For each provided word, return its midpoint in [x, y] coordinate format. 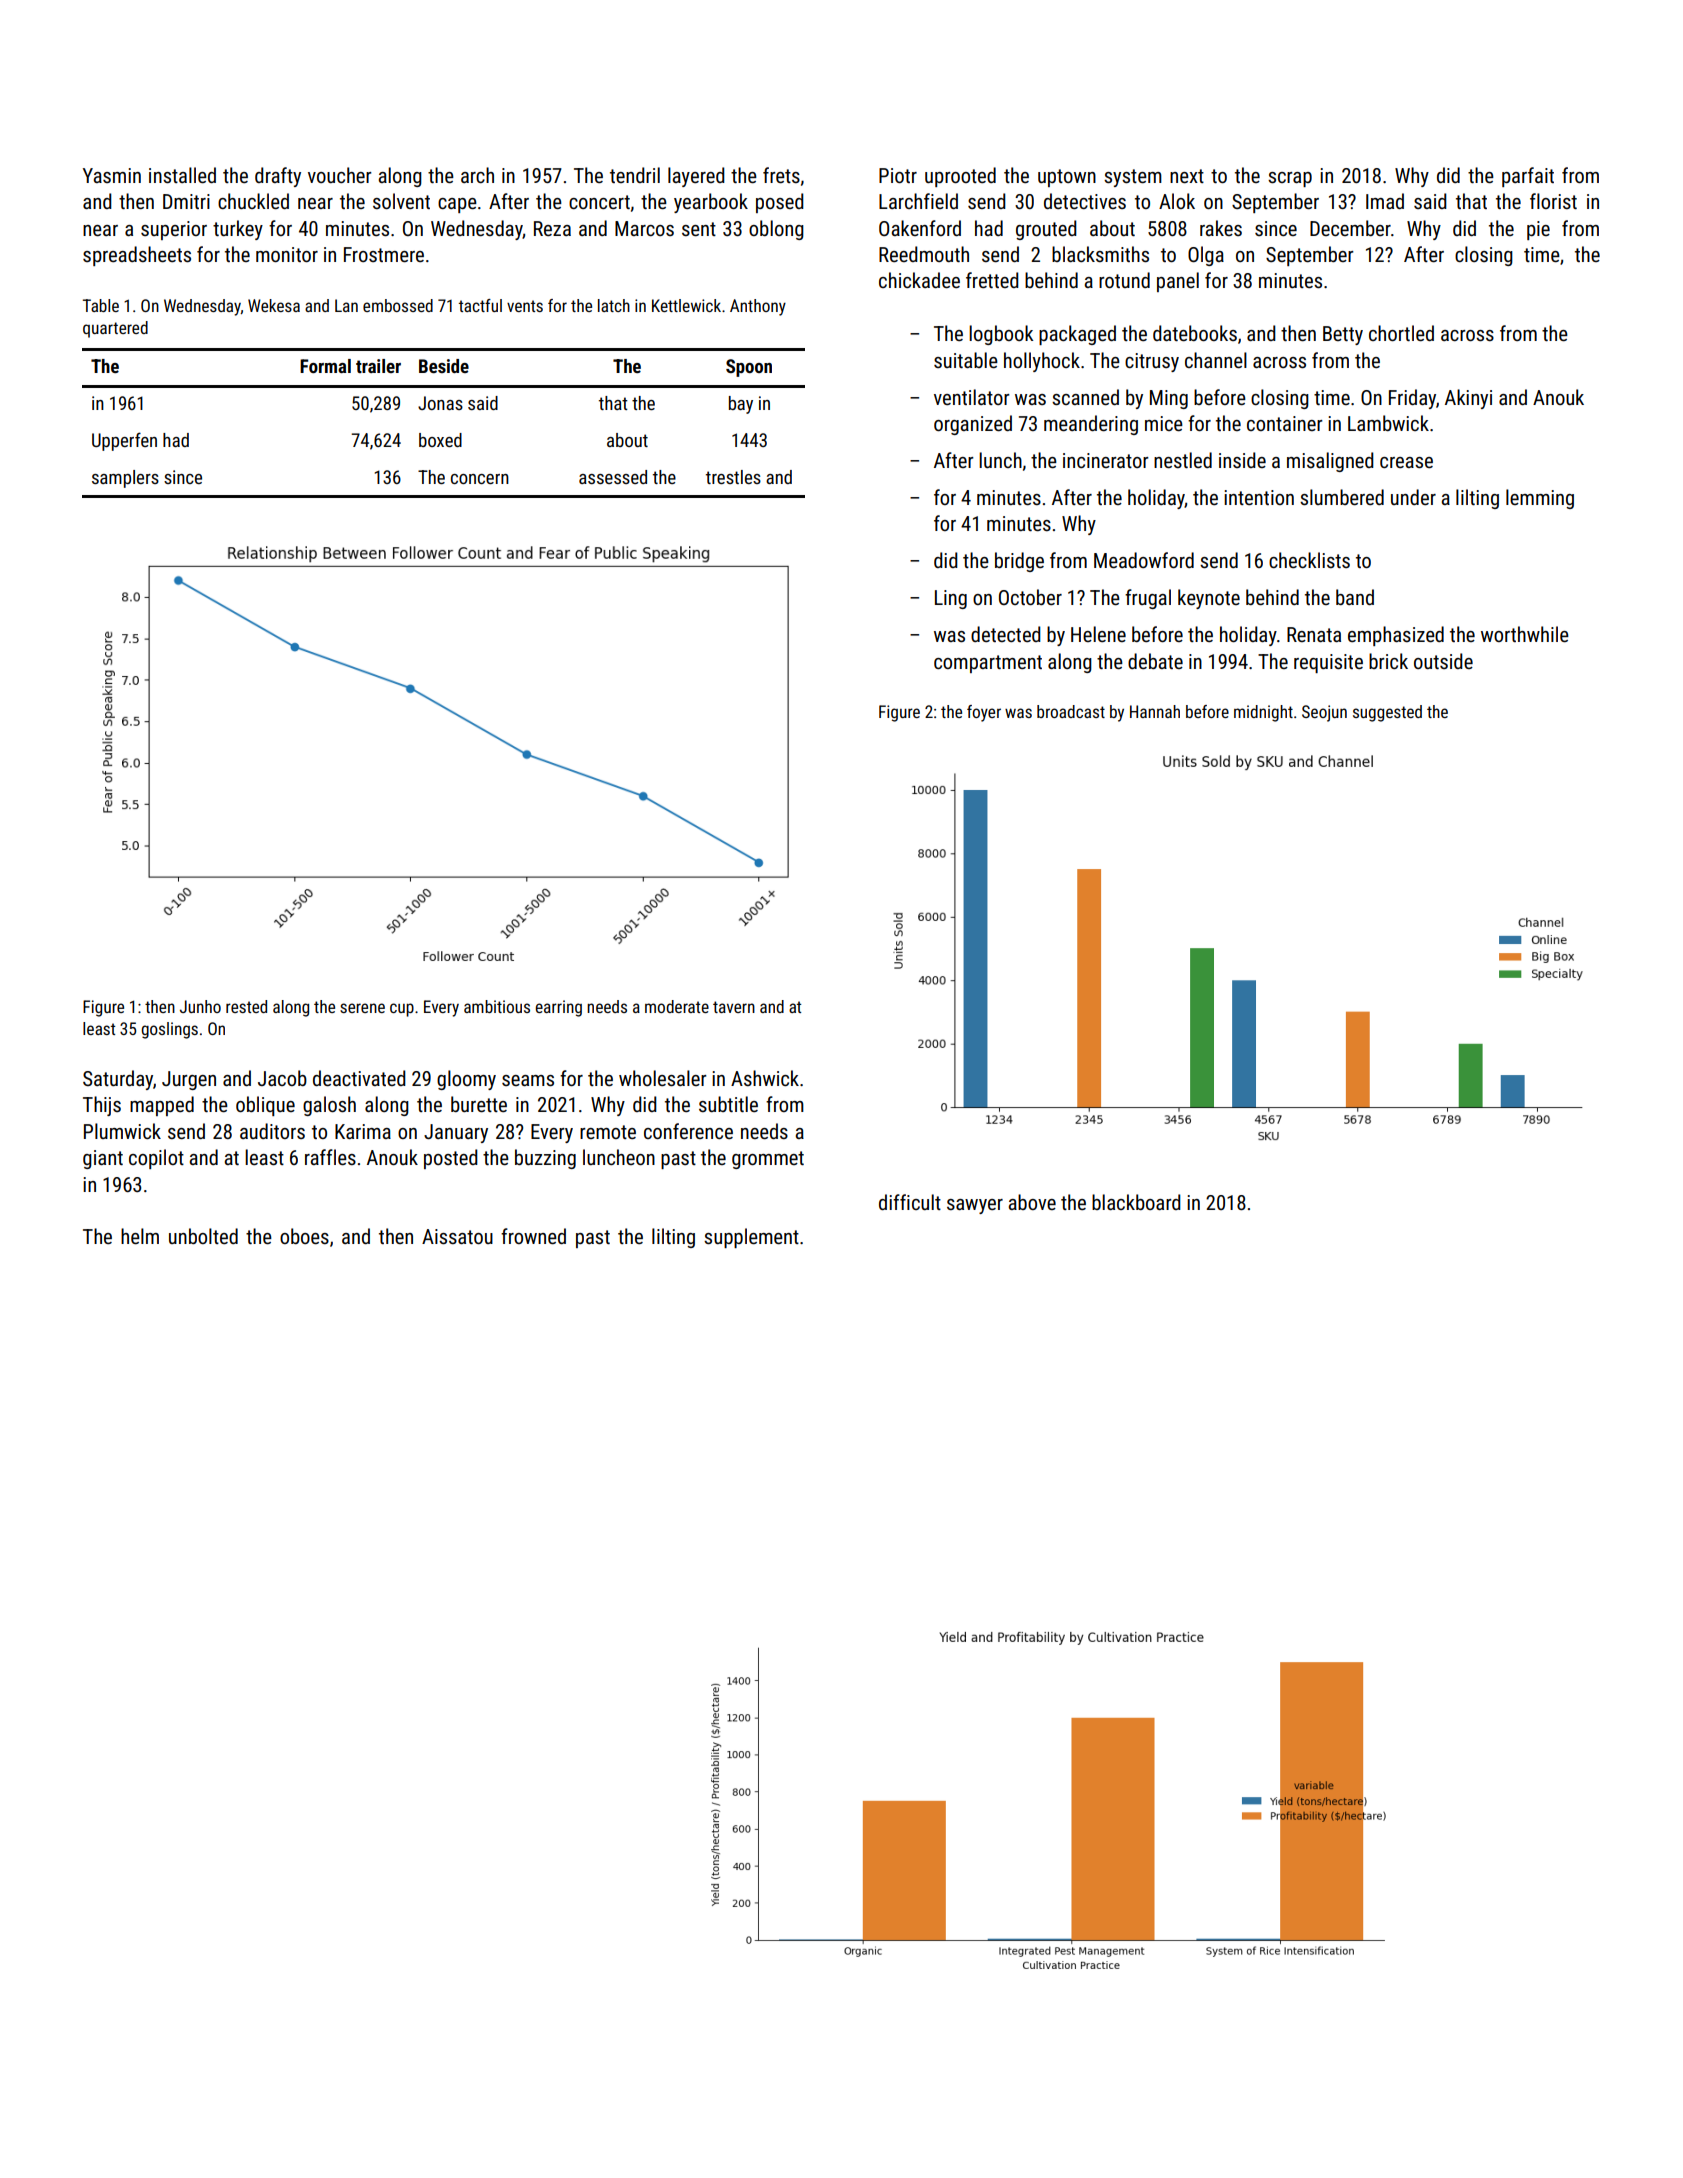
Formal [325, 366]
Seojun [1324, 713]
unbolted [203, 1236]
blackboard [1136, 1202]
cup [402, 1010]
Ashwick [765, 1078]
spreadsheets [137, 256]
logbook [1001, 335]
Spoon [749, 368]
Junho [200, 1006]
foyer [984, 713]
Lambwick [1388, 423]
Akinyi [1468, 399]
